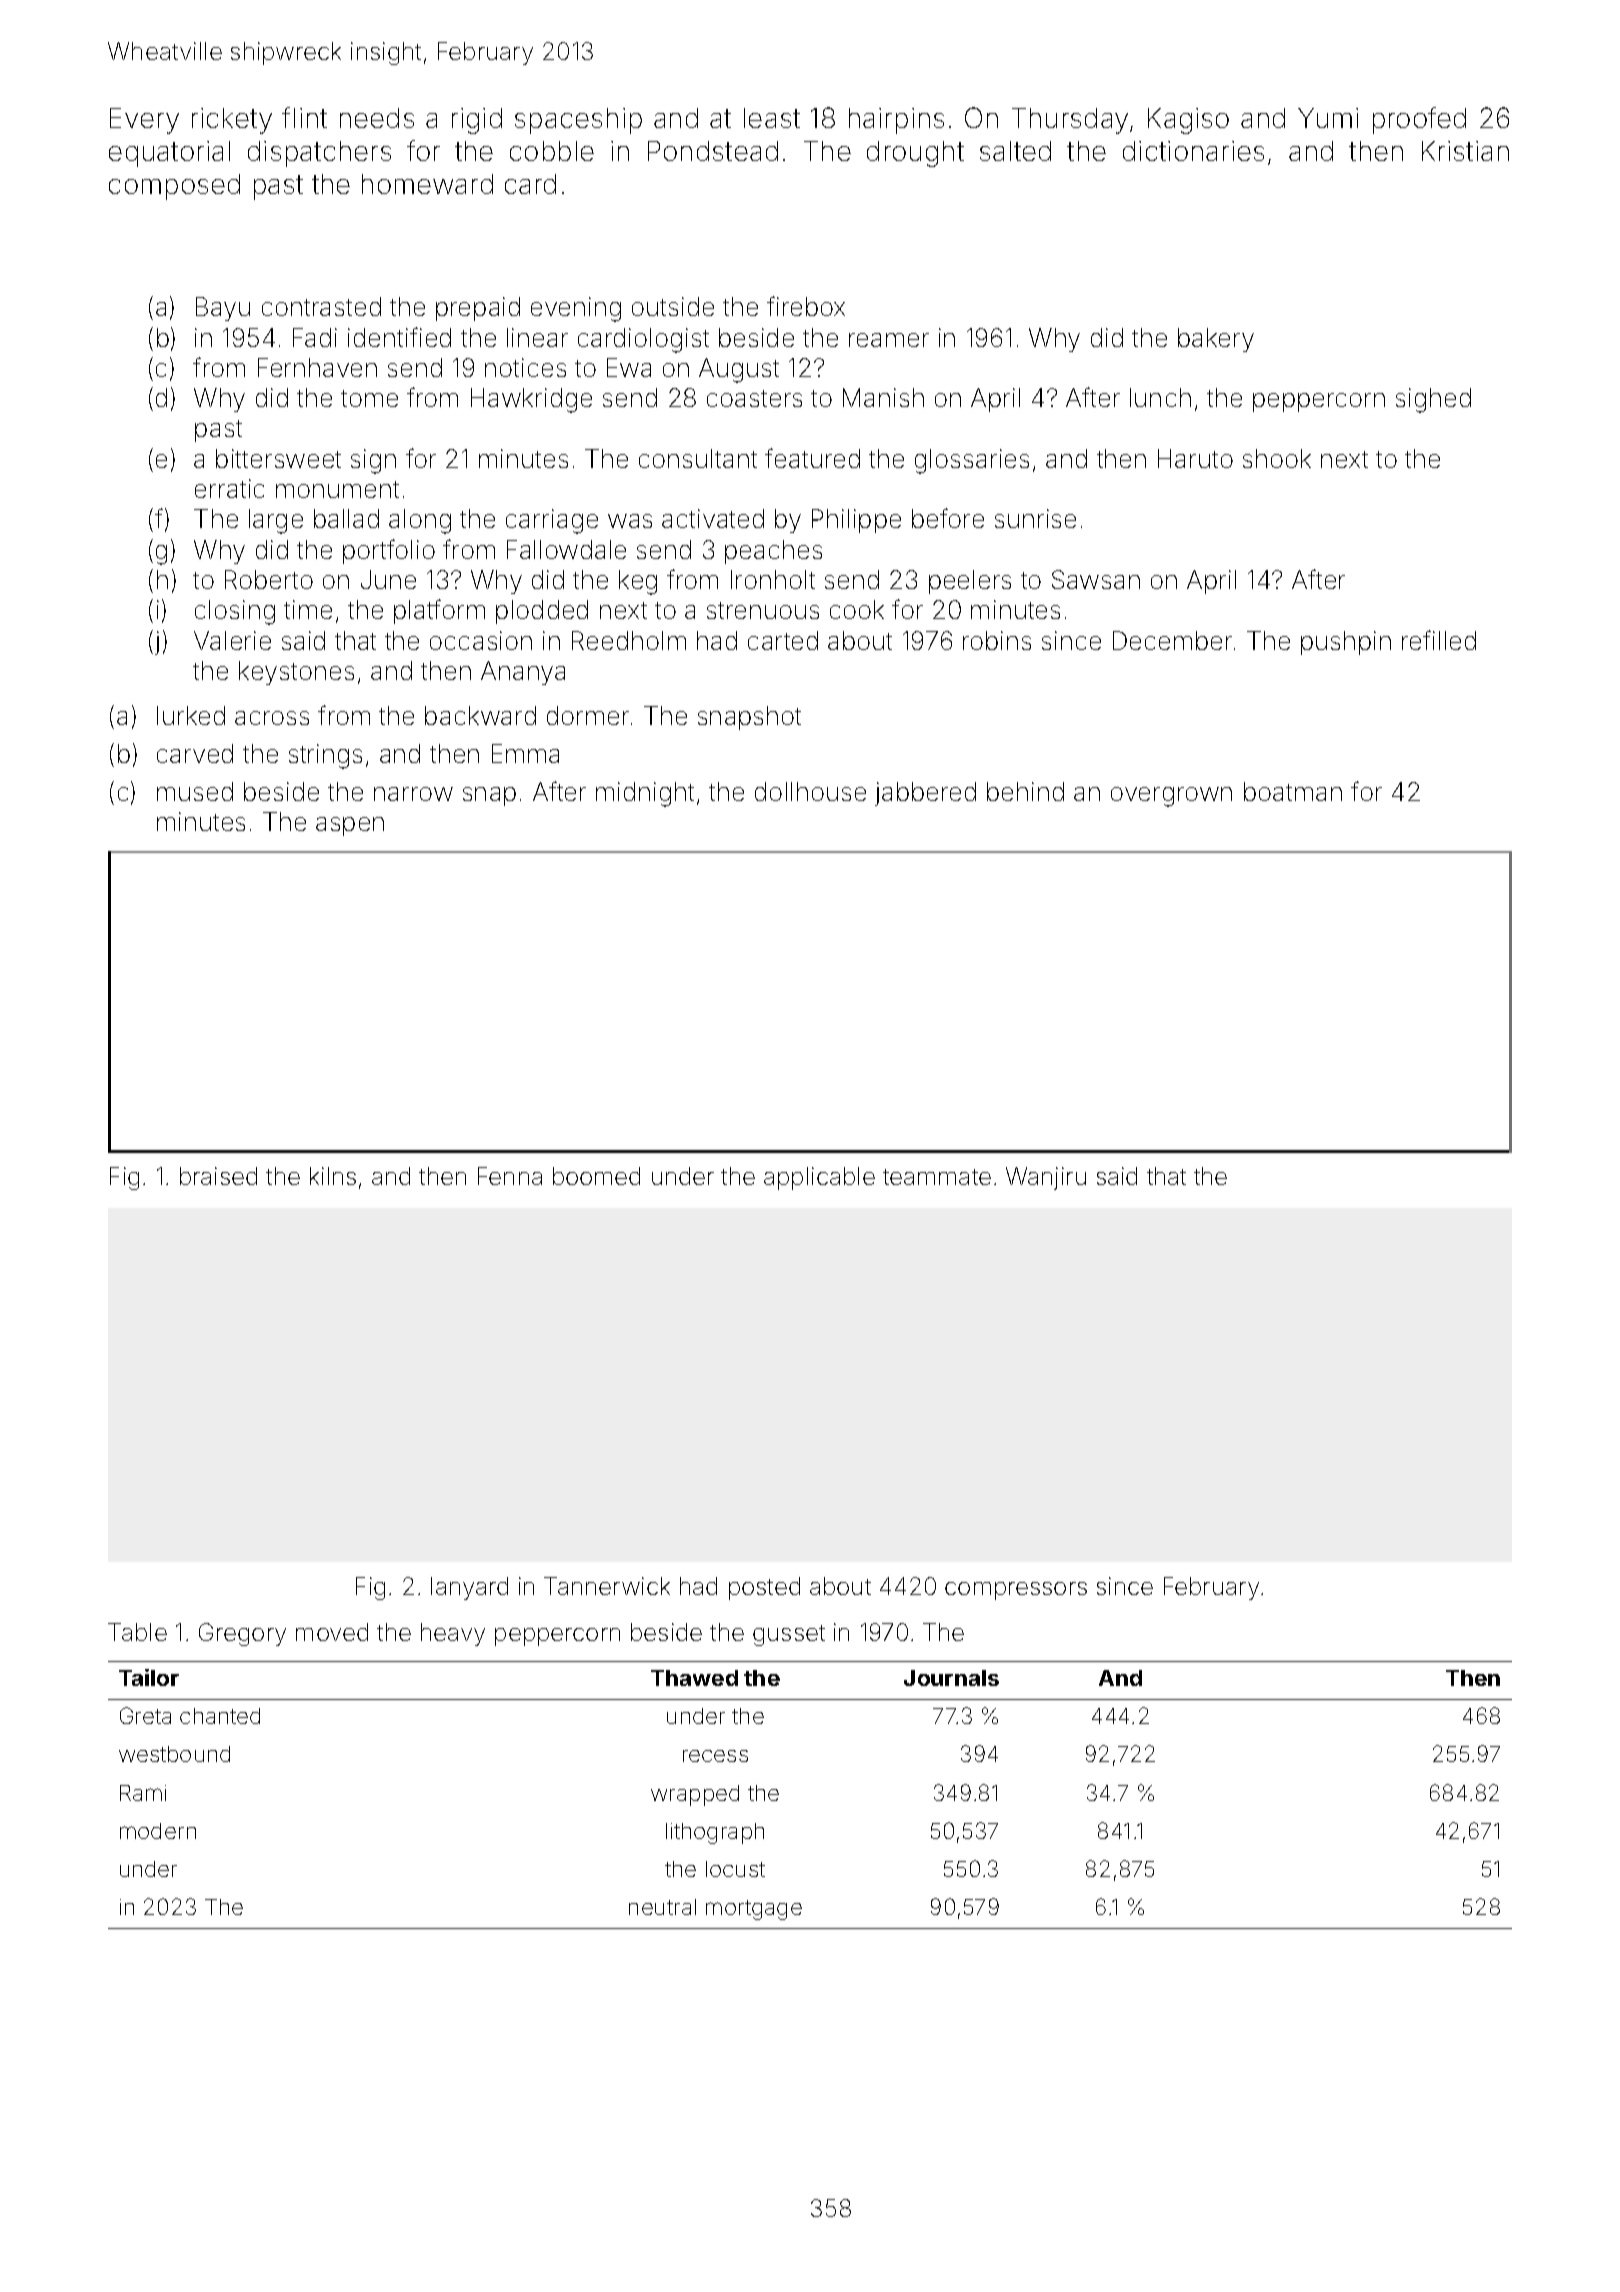  What do you see at coordinates (1188, 121) in the page?
I see `Kagiso` at bounding box center [1188, 121].
